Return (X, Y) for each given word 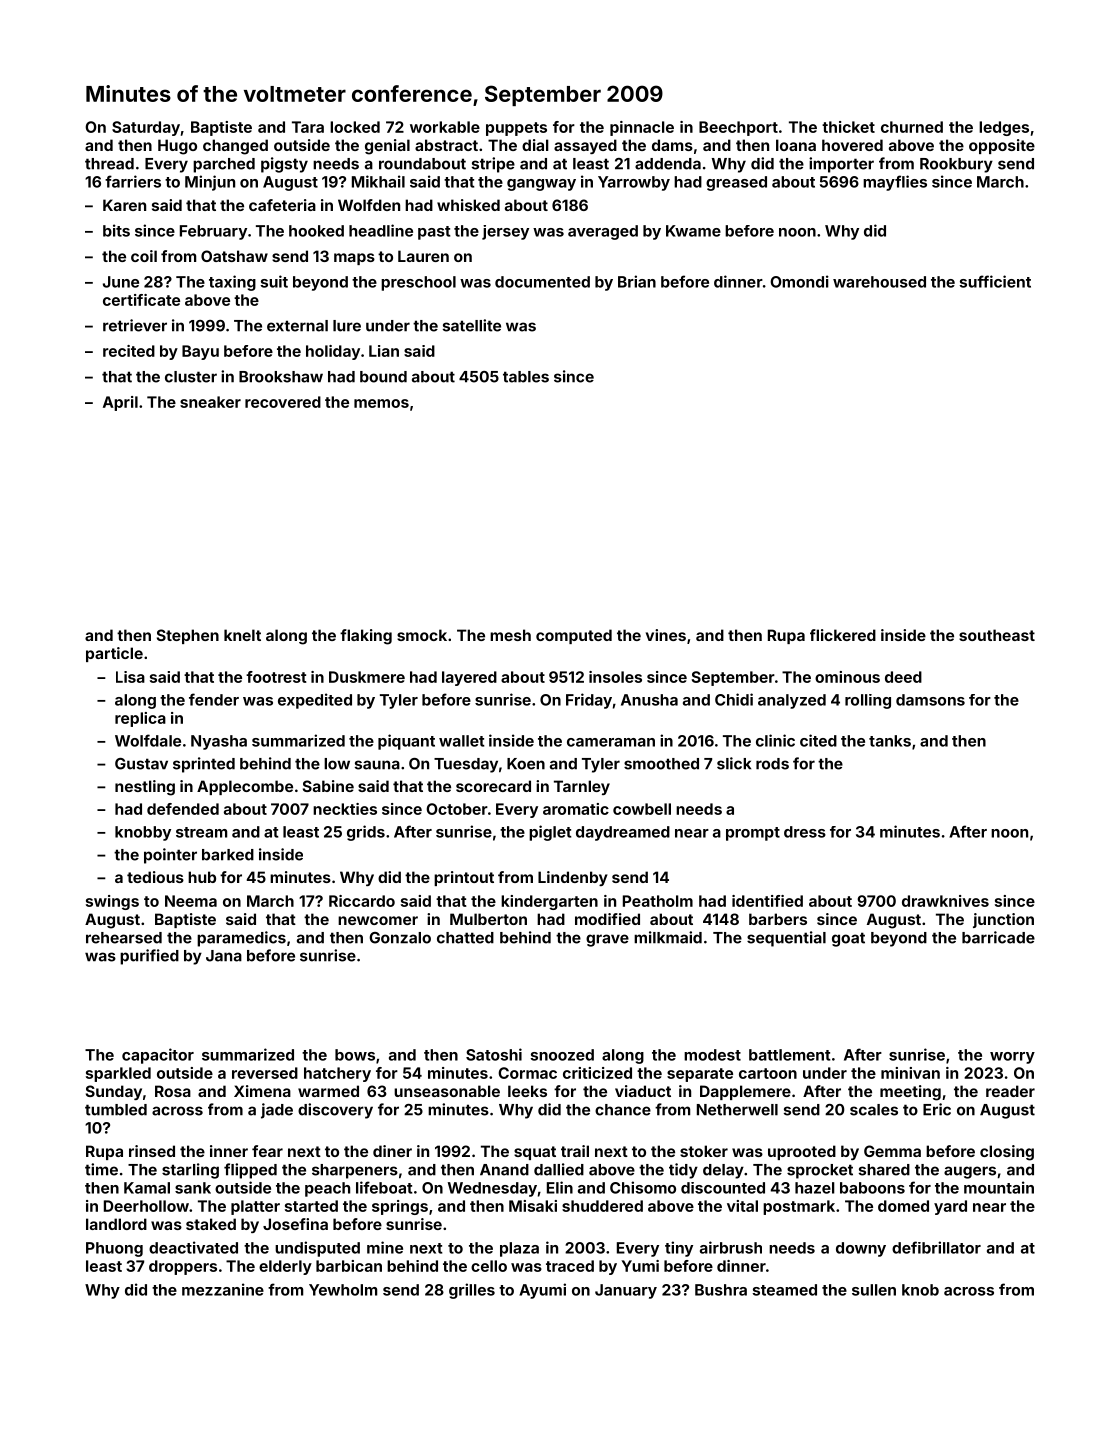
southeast (997, 635)
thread (109, 164)
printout (464, 878)
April (120, 403)
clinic (775, 740)
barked (228, 855)
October (457, 809)
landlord (116, 1224)
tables (526, 377)
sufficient (995, 281)
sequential (786, 939)
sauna (377, 765)
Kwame (693, 231)
